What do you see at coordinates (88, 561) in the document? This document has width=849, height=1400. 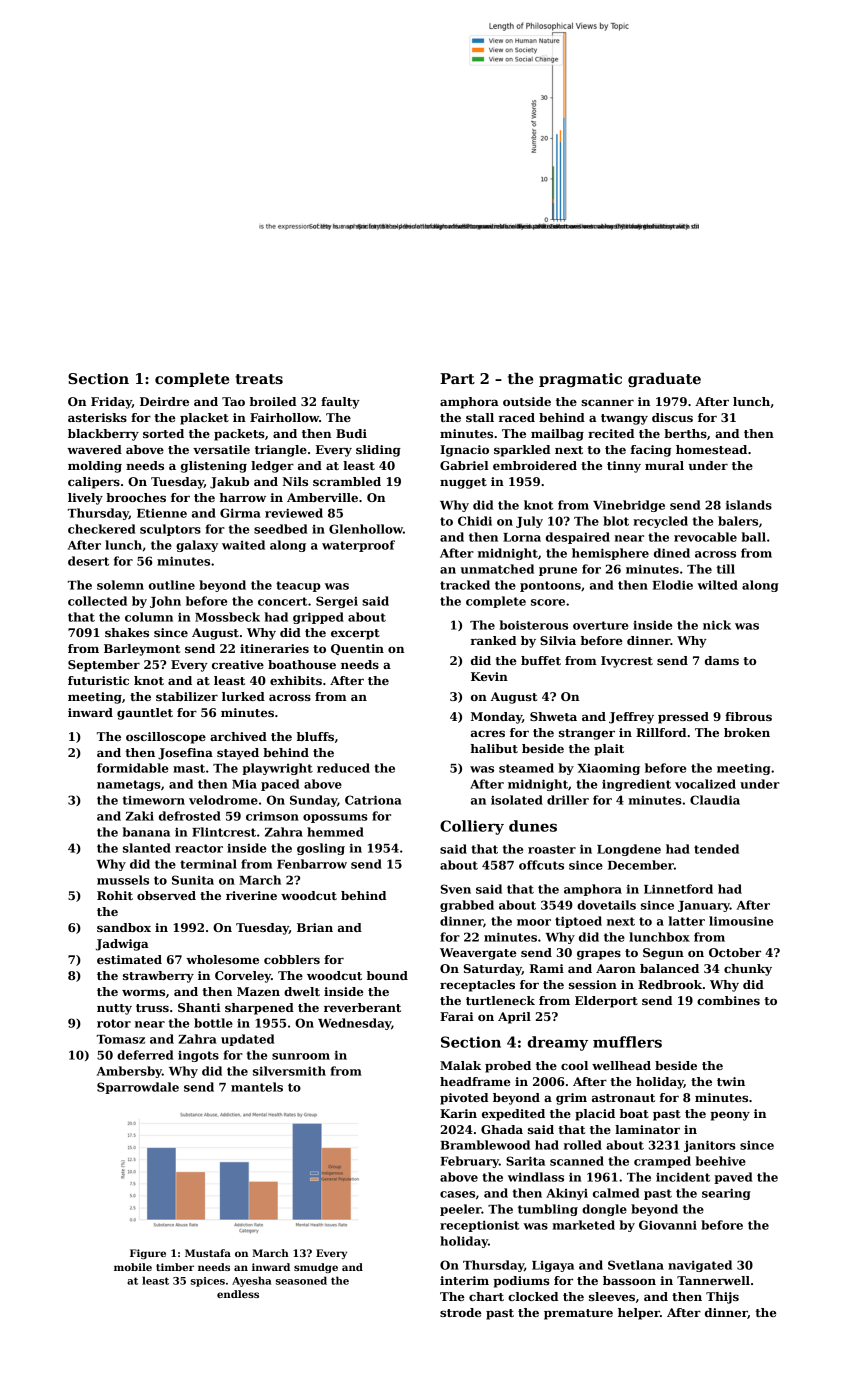 I see `desert` at bounding box center [88, 561].
